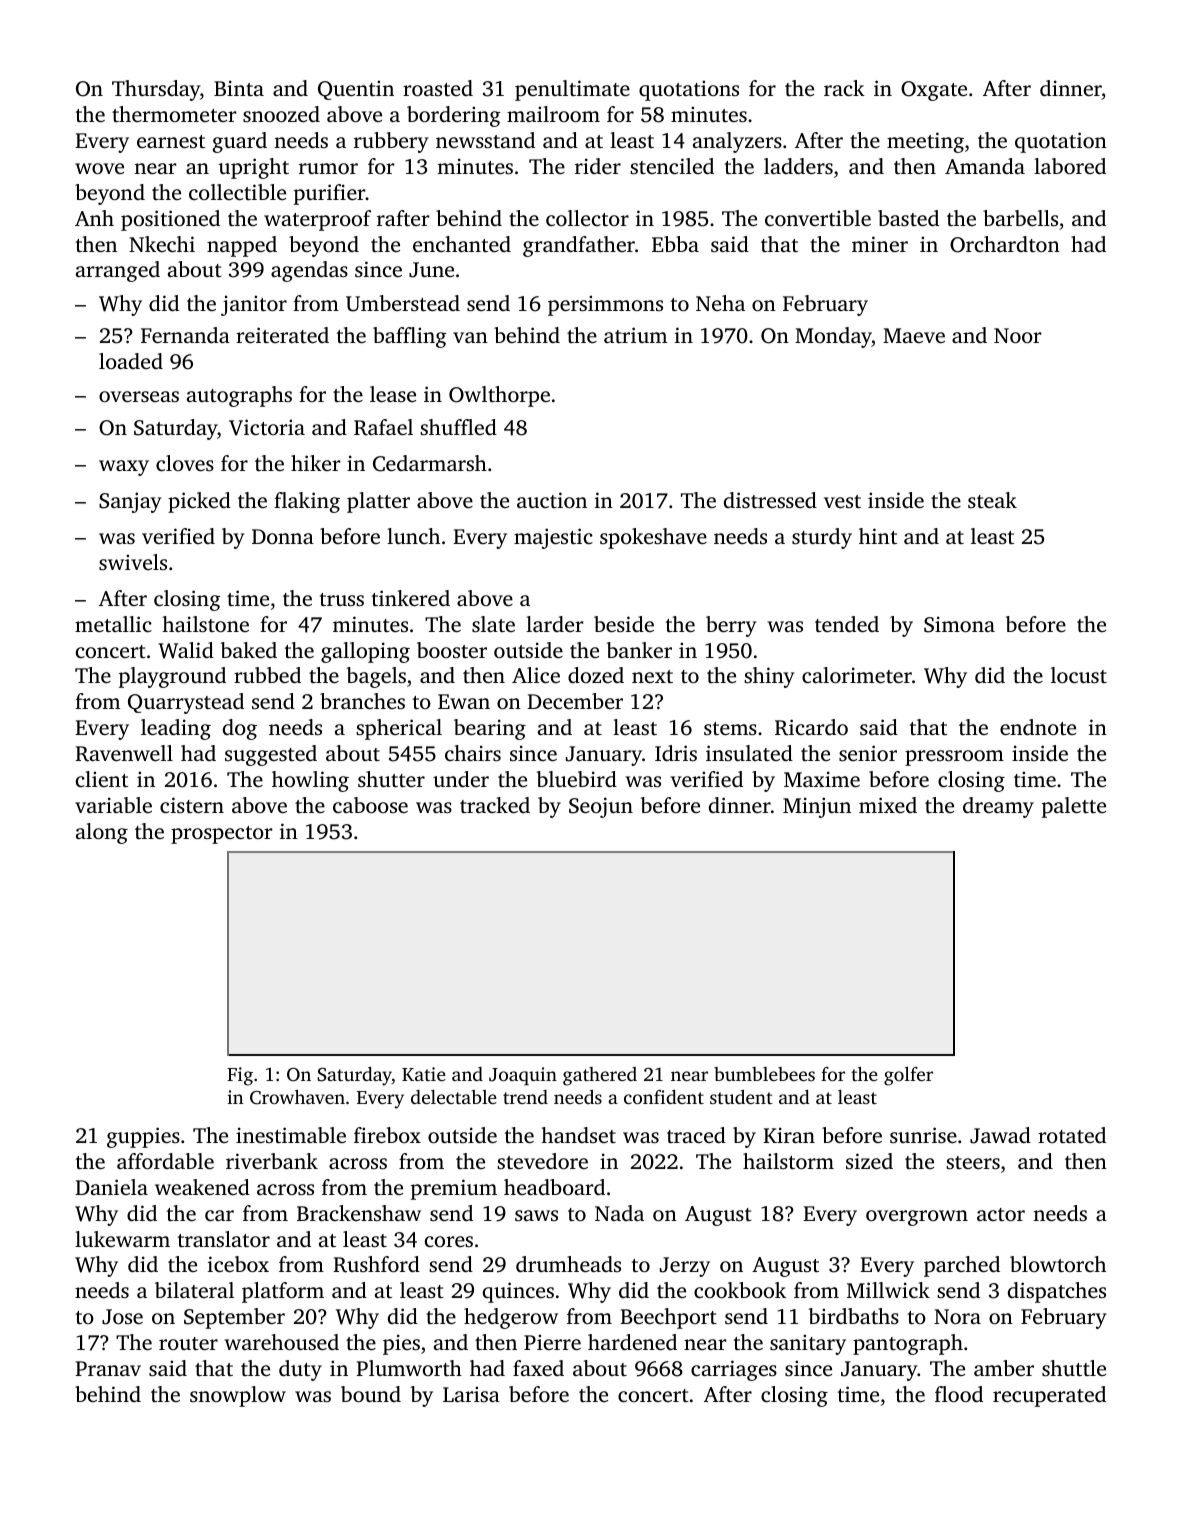  I want to click on weakened, so click(202, 1187).
